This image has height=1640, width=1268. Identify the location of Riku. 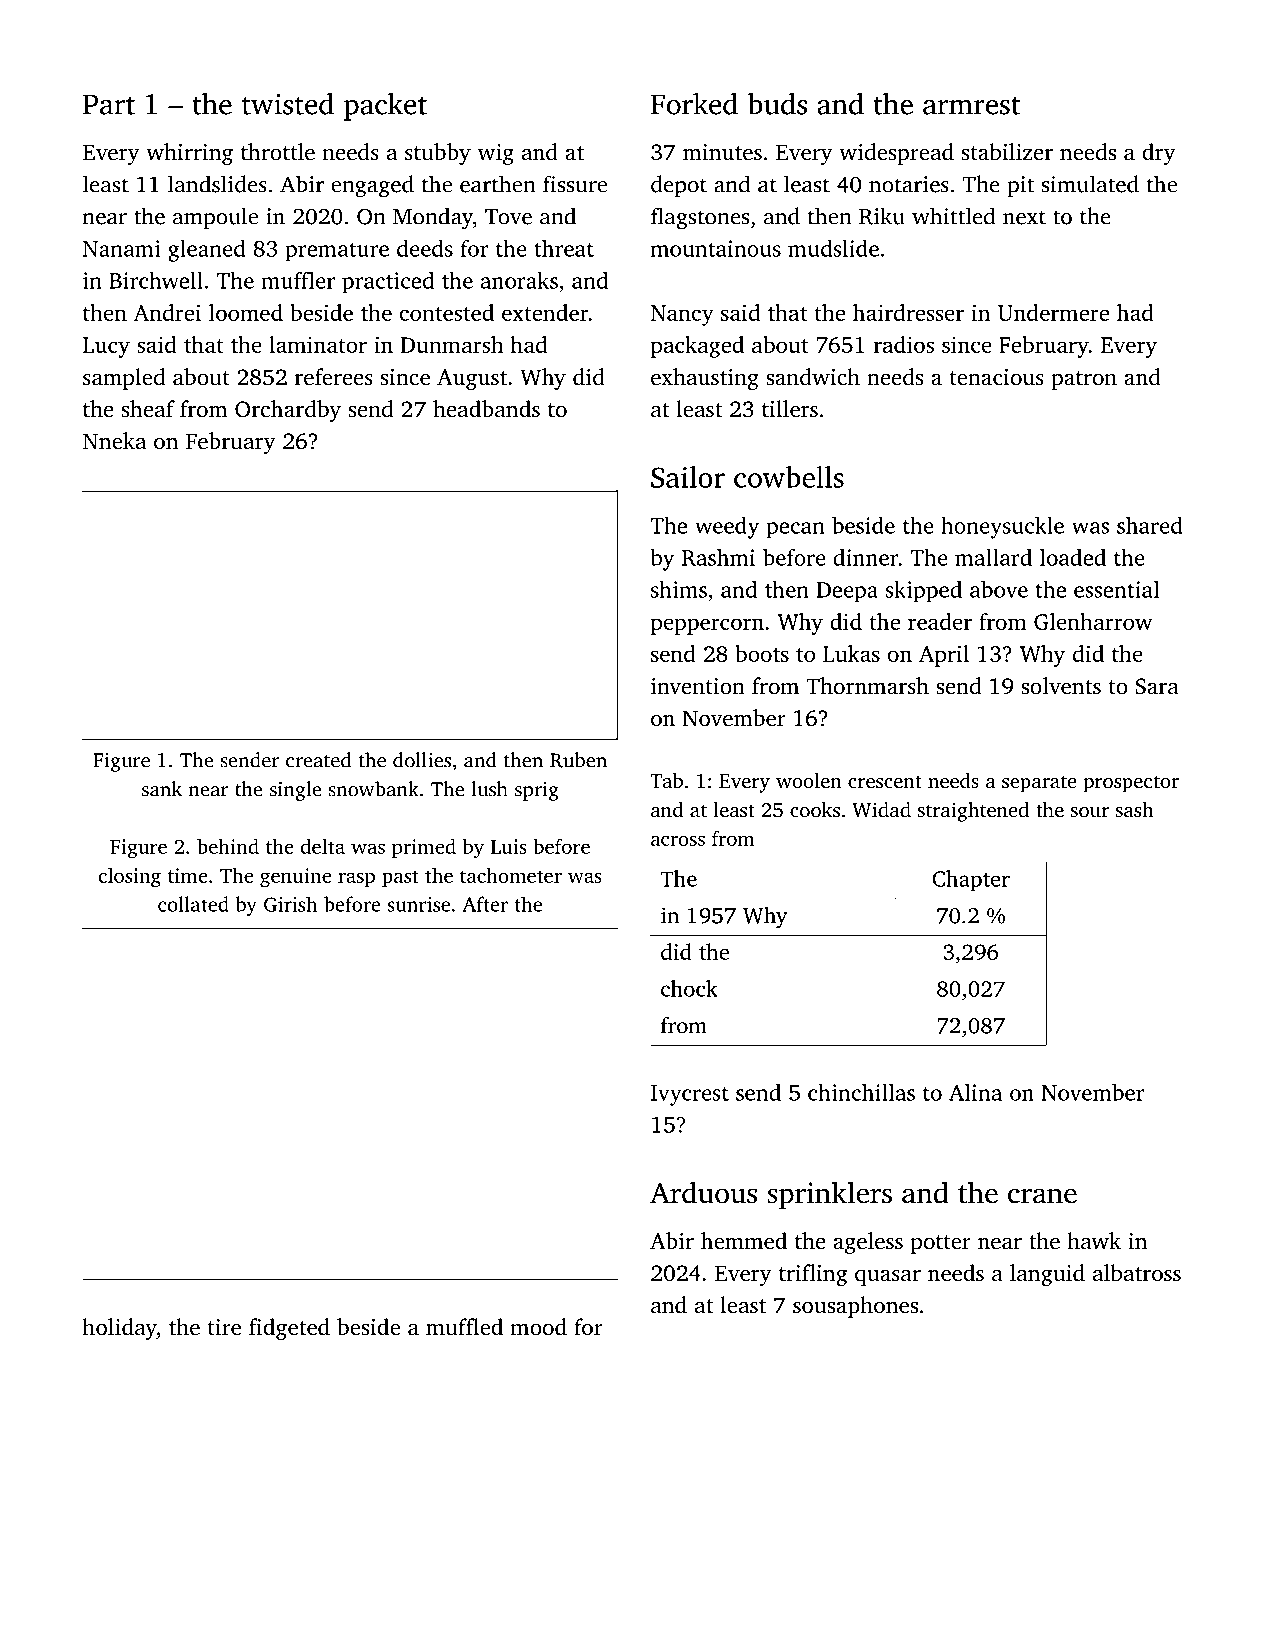
(882, 216).
